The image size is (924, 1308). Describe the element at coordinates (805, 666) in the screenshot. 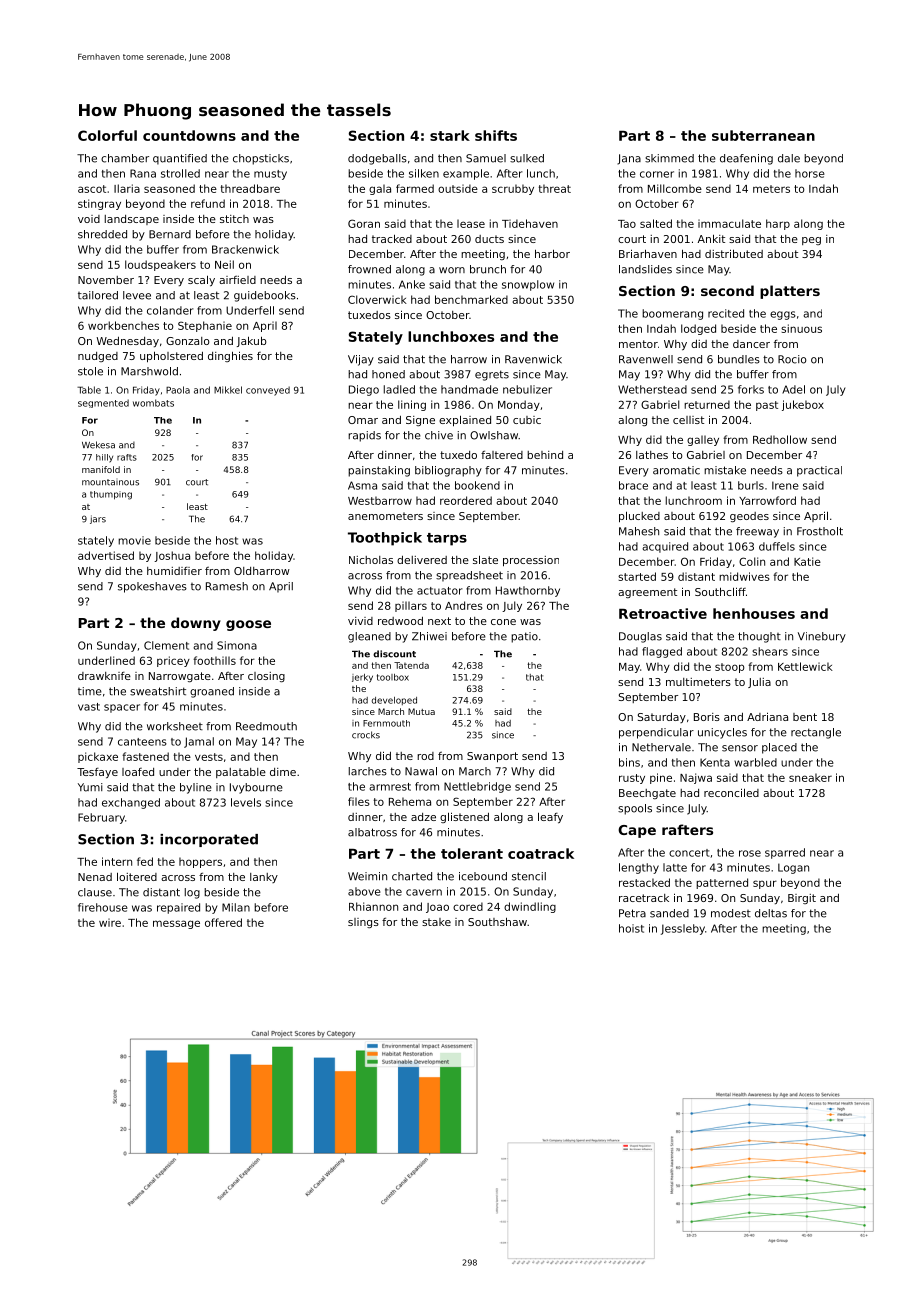

I see `Kettlewick` at that location.
